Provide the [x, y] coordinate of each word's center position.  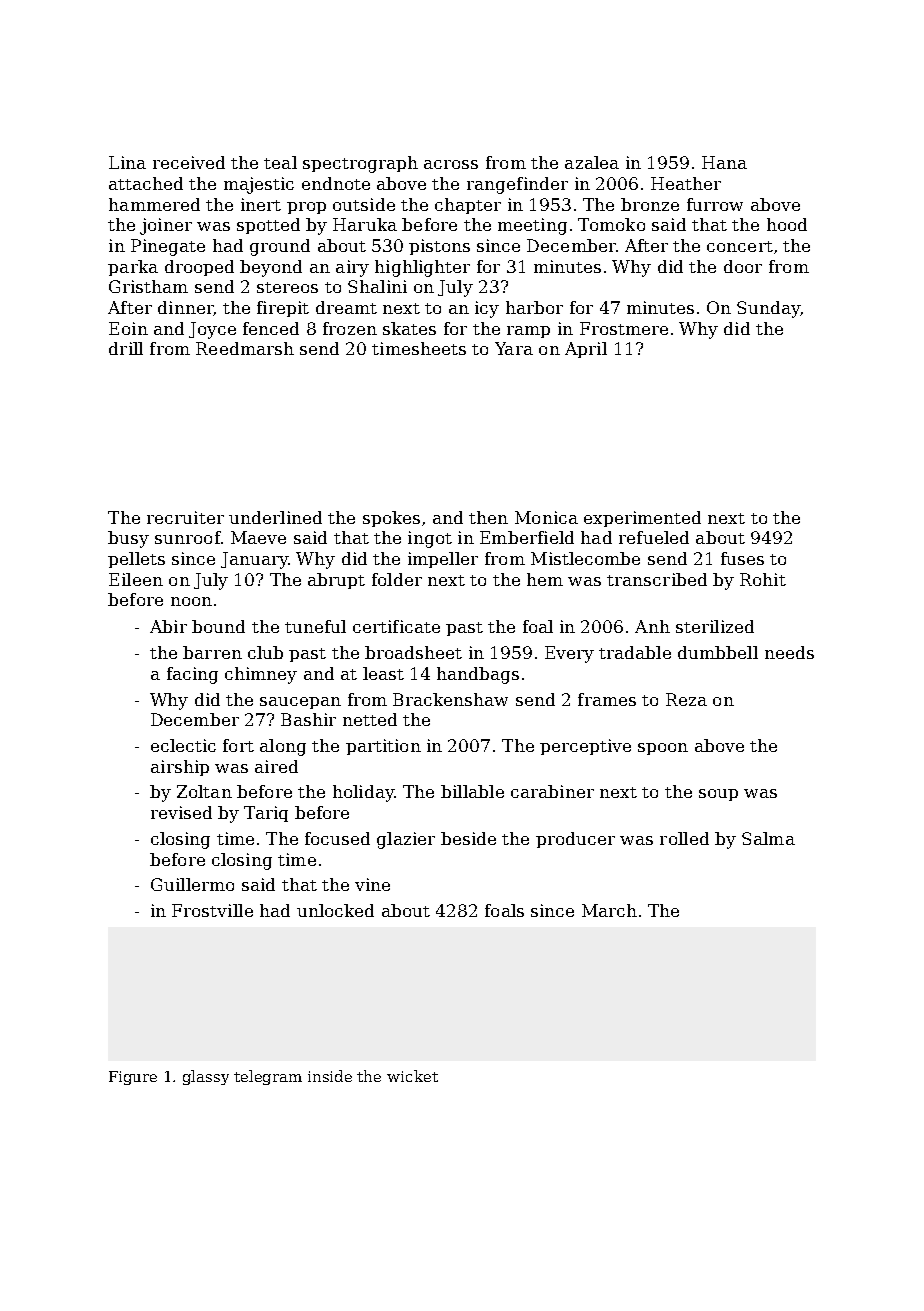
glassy [206, 1077]
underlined [275, 517]
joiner [166, 226]
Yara [514, 348]
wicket [412, 1076]
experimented [642, 519]
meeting [532, 226]
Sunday [768, 309]
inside [330, 1076]
